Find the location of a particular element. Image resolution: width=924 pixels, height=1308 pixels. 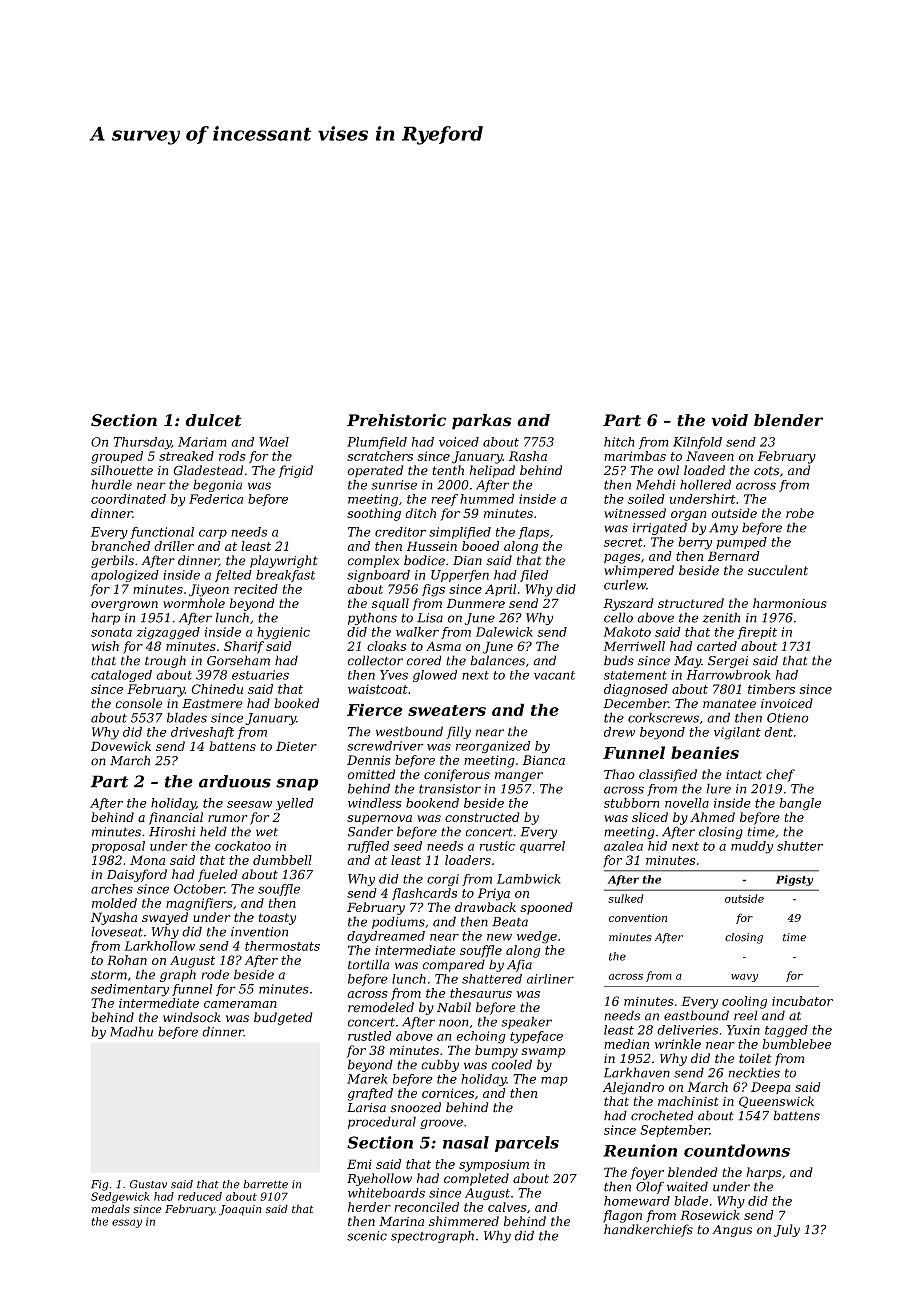

marimbas is located at coordinates (635, 456).
